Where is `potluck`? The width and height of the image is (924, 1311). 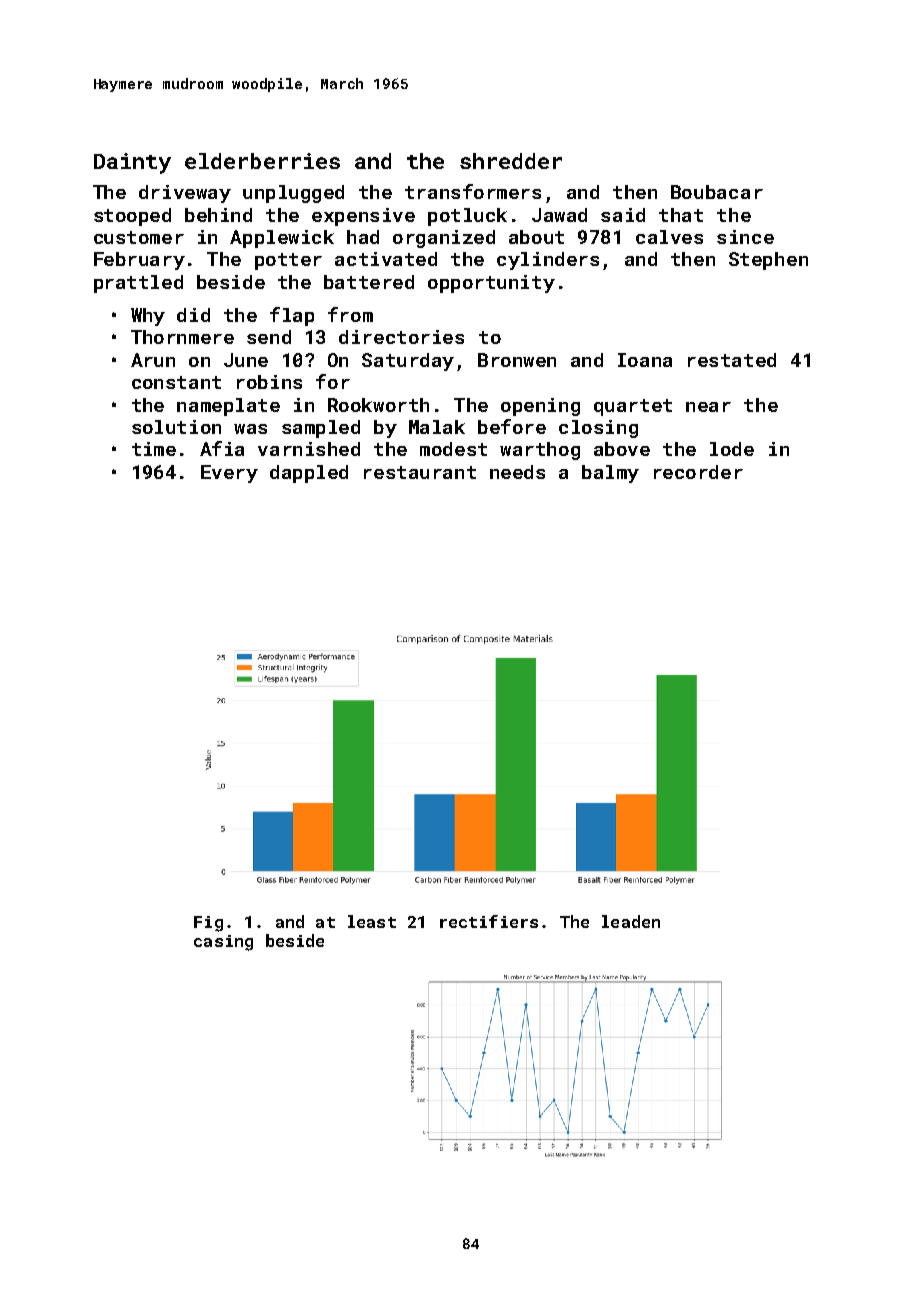
potluck is located at coordinates (467, 217).
